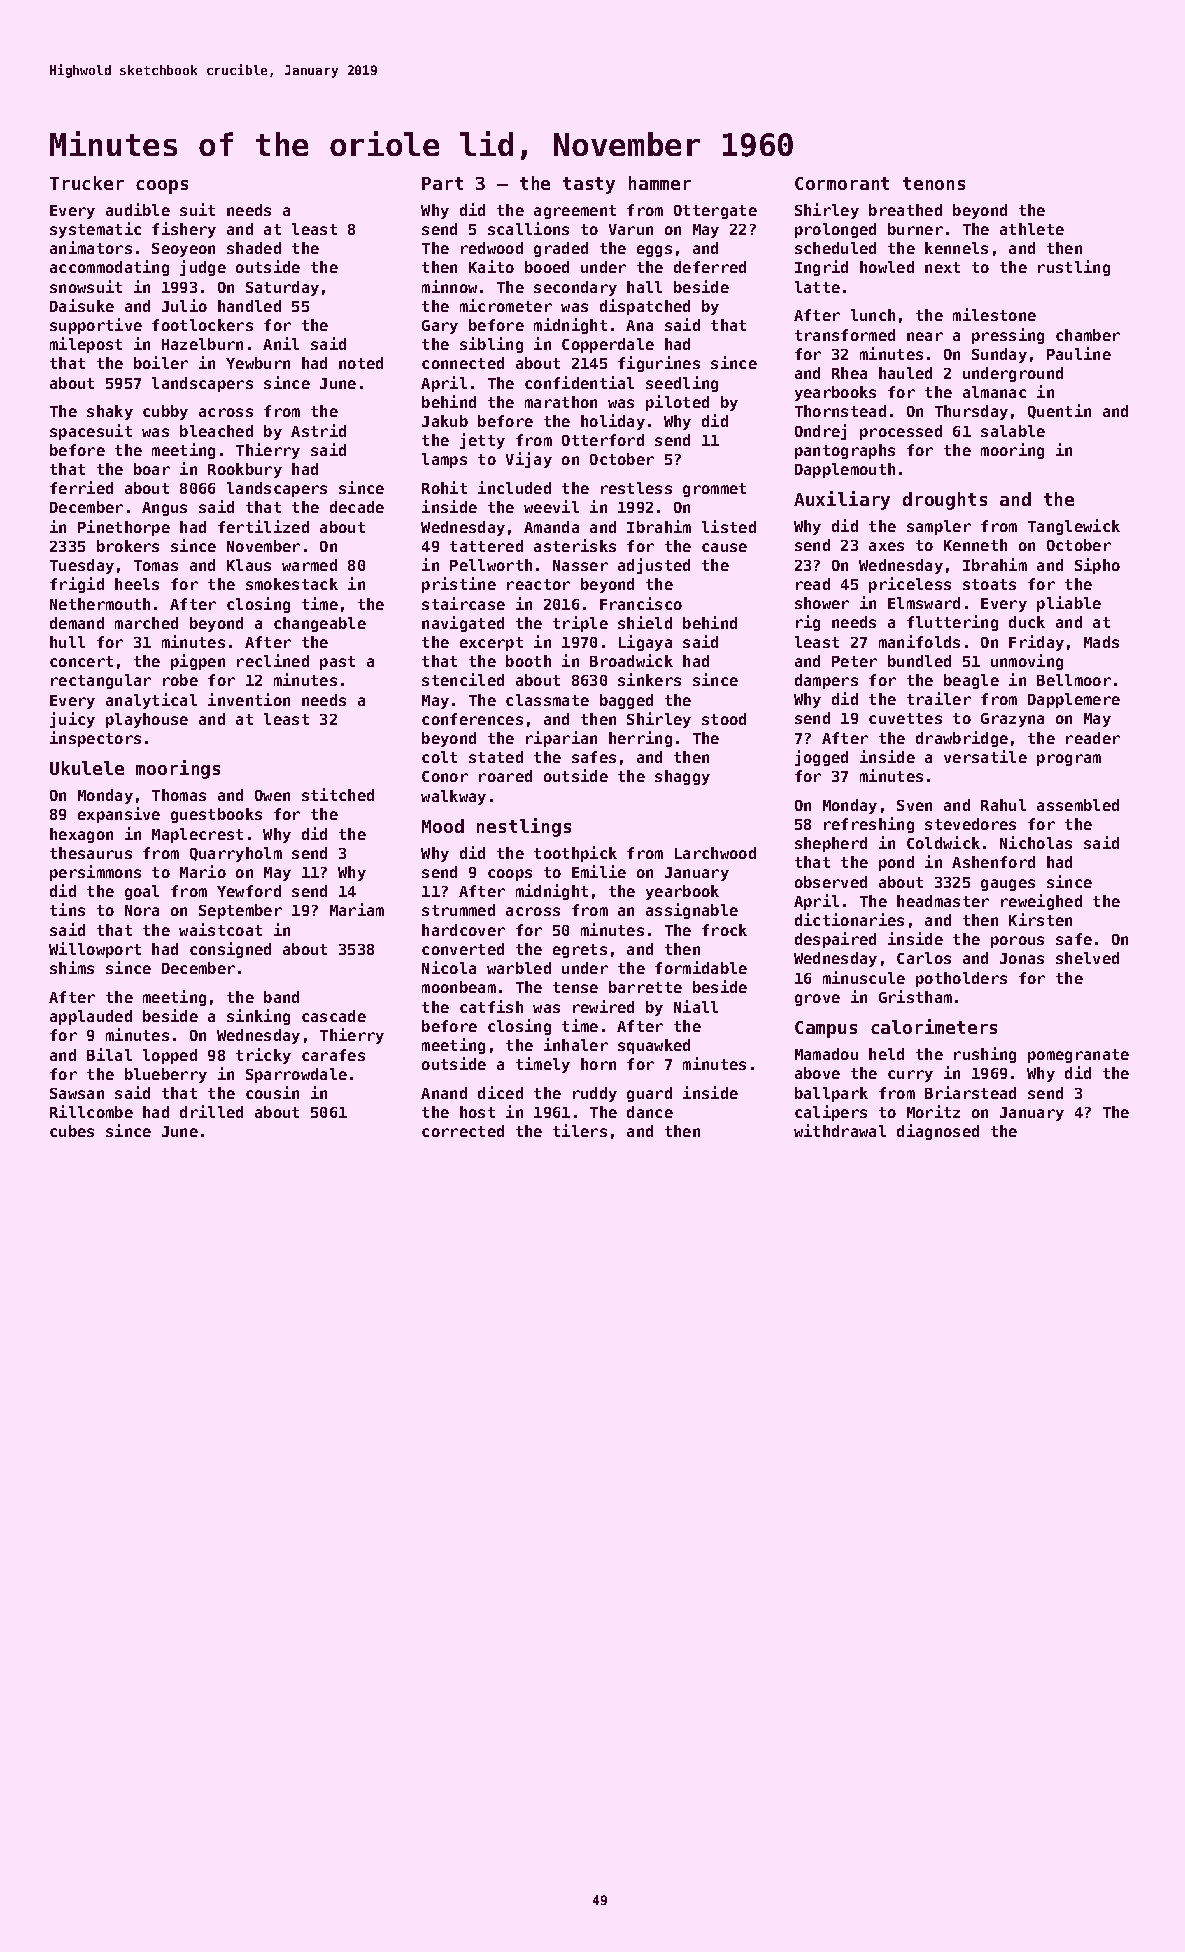  I want to click on past, so click(337, 663).
